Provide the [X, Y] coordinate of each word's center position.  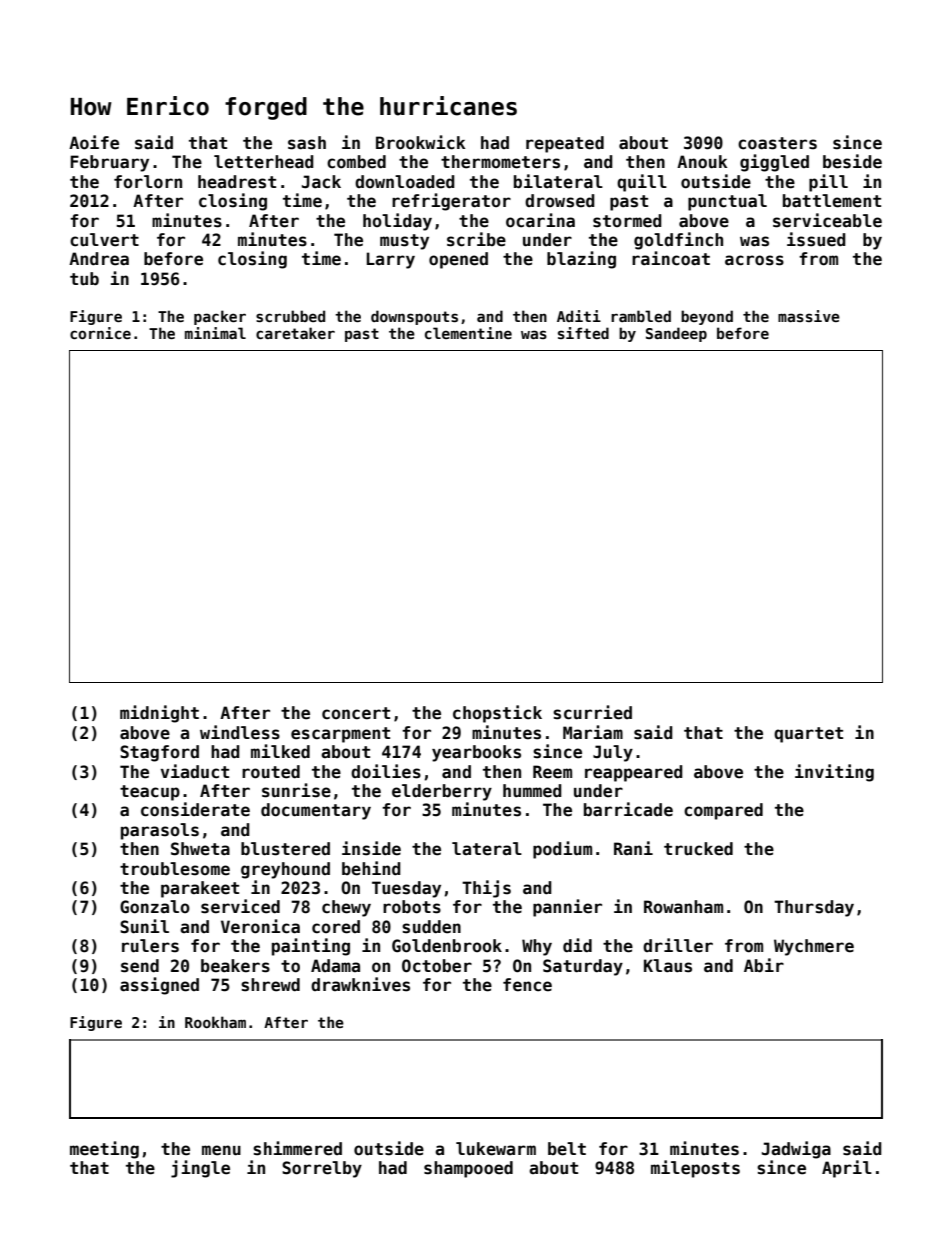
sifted [583, 333]
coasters [777, 143]
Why [537, 947]
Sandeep [676, 334]
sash [307, 143]
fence [527, 985]
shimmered [297, 1148]
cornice [100, 333]
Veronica [260, 926]
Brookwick [420, 142]
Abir [764, 965]
